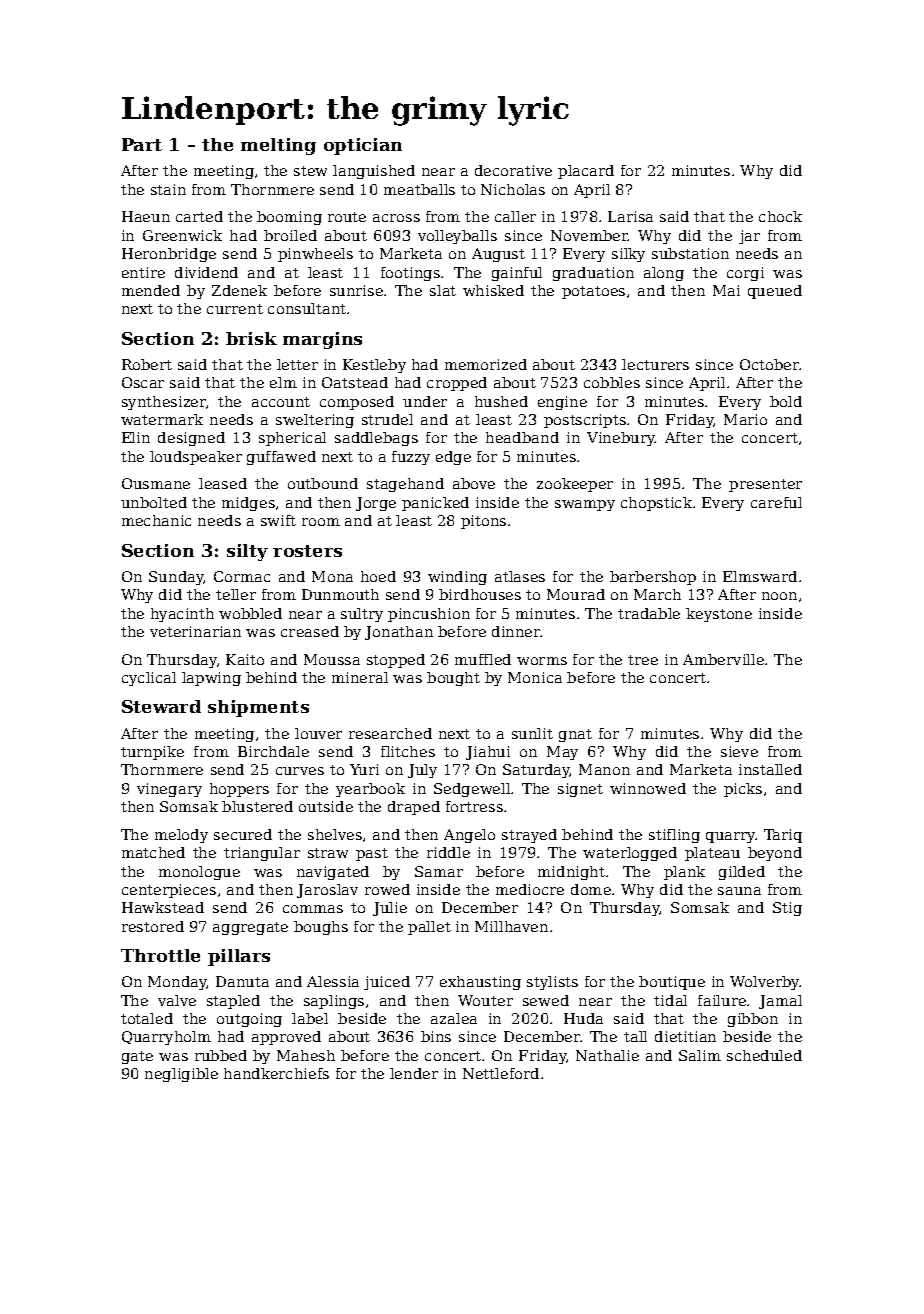  I want to click on Stig, so click(787, 909).
